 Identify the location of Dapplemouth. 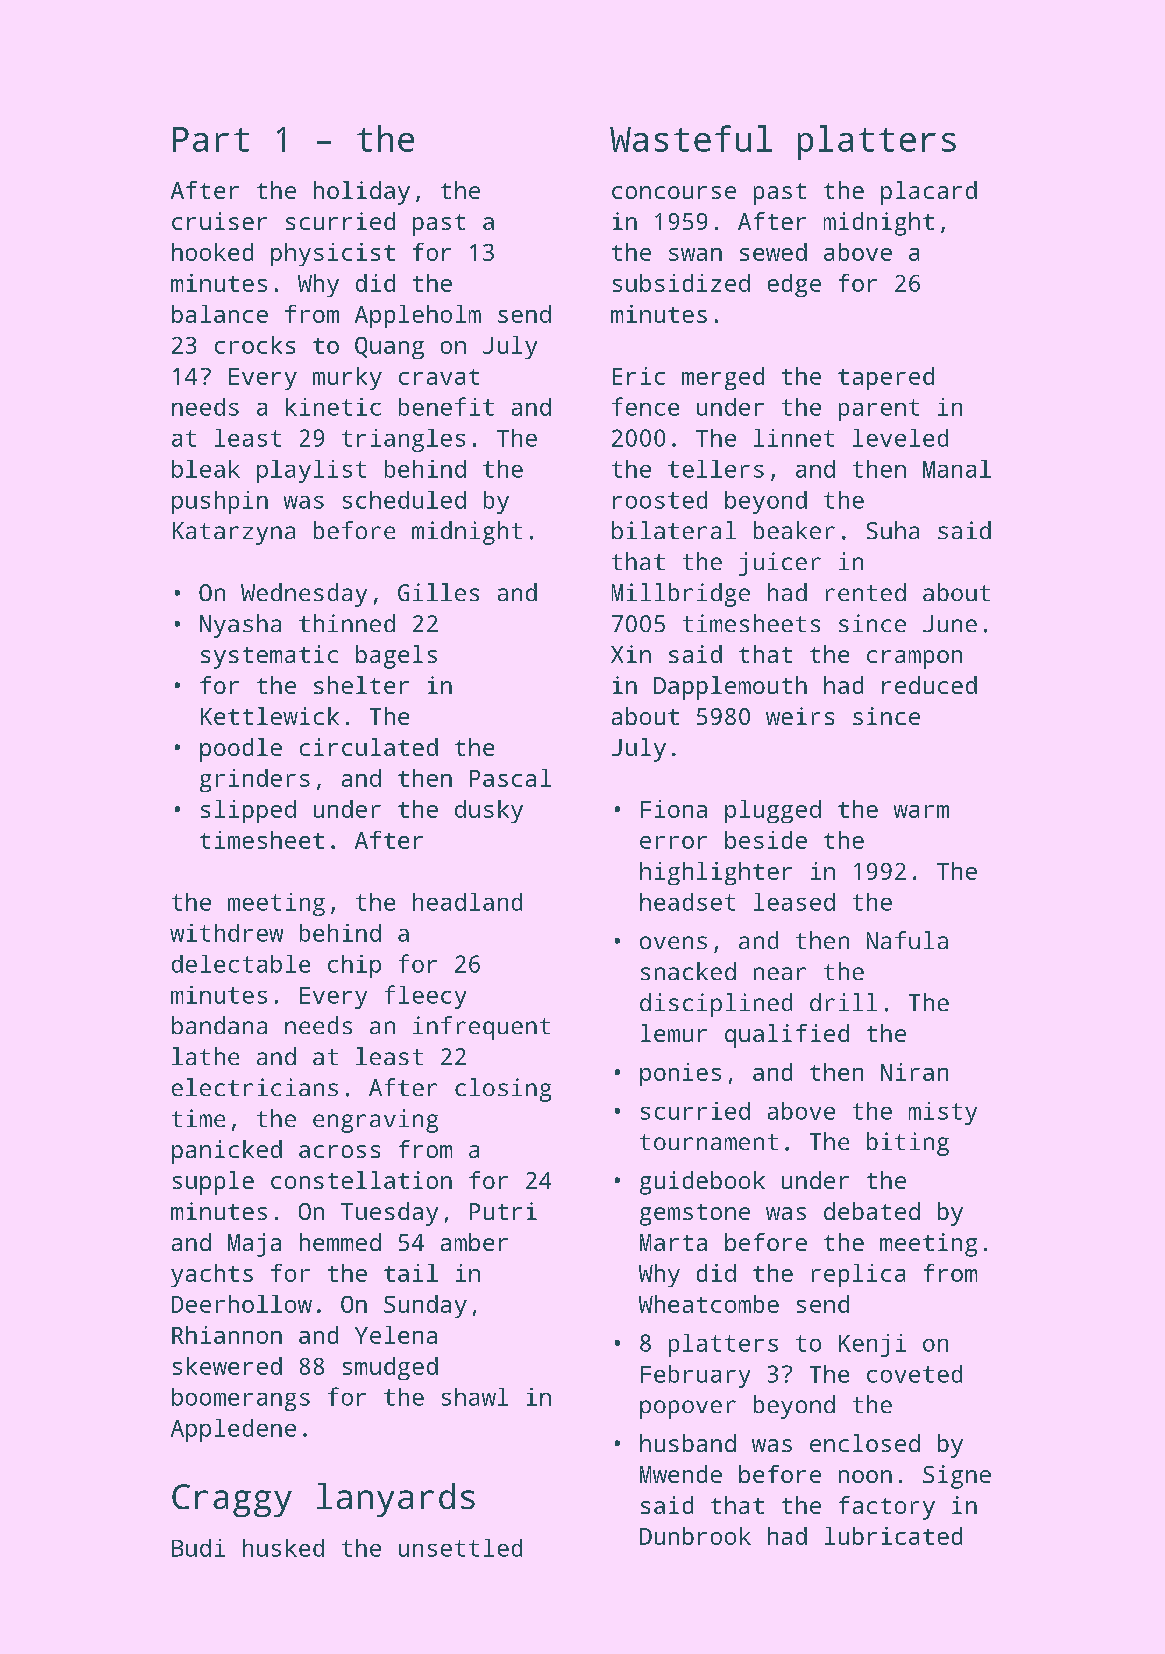
(730, 688).
